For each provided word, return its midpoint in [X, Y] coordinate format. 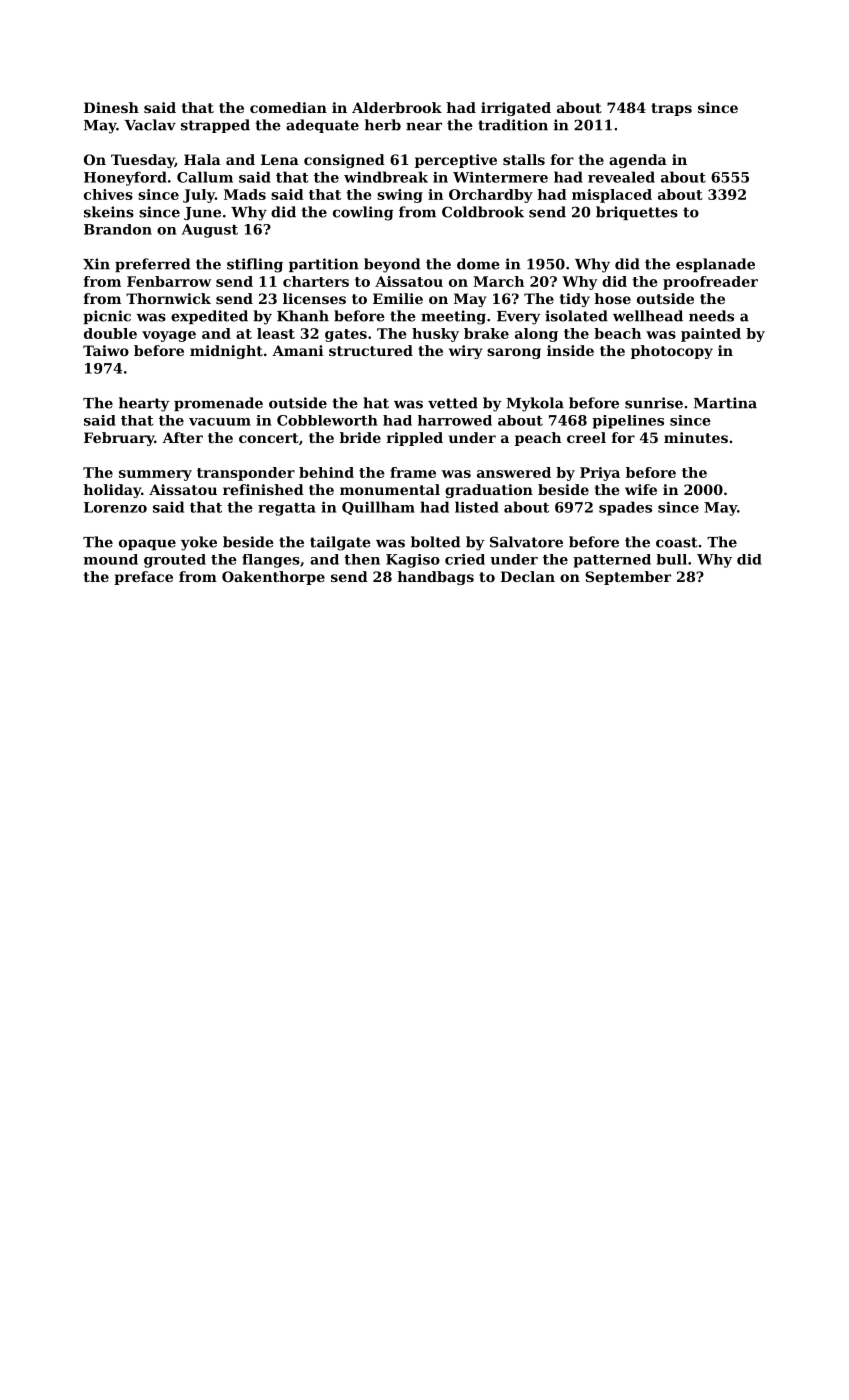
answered [514, 472]
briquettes [637, 213]
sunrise [654, 403]
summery [155, 475]
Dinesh [111, 107]
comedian [288, 107]
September [628, 578]
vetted [453, 403]
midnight [226, 352]
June [202, 213]
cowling [363, 213]
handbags [435, 578]
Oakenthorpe [273, 578]
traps [671, 109]
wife [641, 489]
